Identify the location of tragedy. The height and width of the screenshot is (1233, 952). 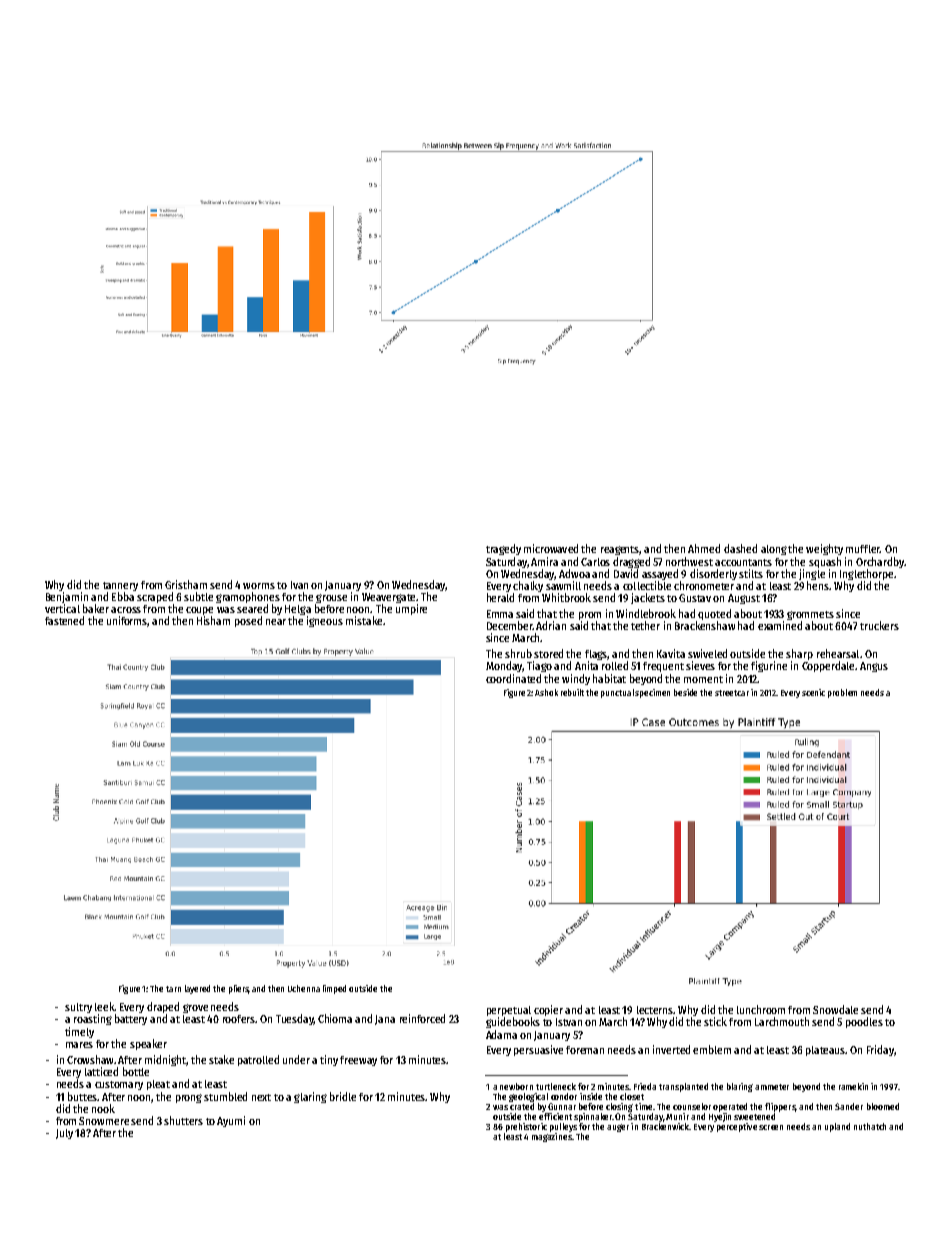
(503, 549).
